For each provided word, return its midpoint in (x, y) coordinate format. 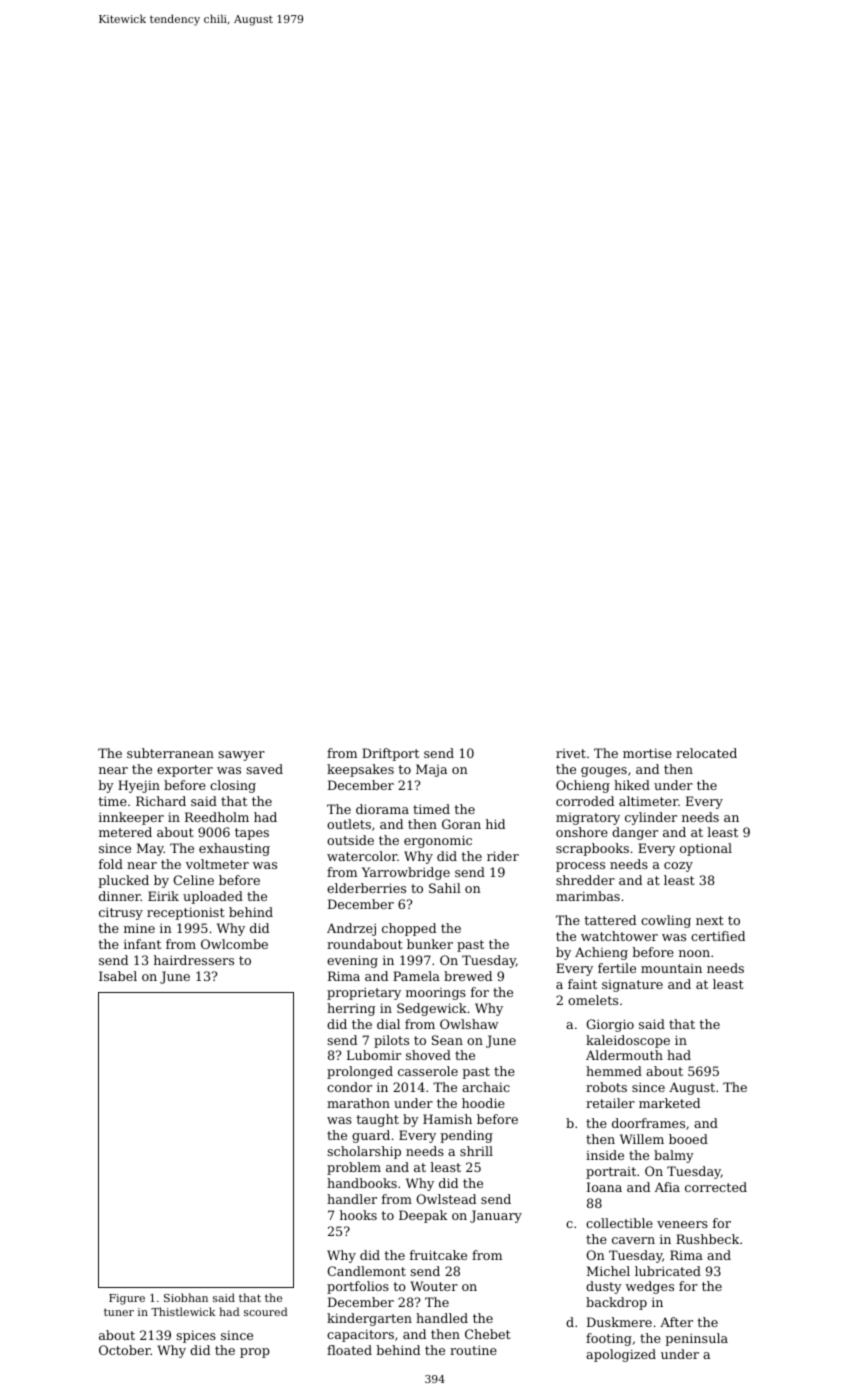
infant (142, 944)
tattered (610, 920)
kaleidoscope (628, 1041)
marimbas (588, 896)
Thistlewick (183, 1311)
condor (349, 1087)
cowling (666, 921)
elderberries (366, 888)
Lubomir (374, 1055)
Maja (431, 770)
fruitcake (438, 1255)
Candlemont (366, 1271)
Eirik (163, 896)
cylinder (651, 818)
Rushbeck (707, 1239)
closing (233, 786)
